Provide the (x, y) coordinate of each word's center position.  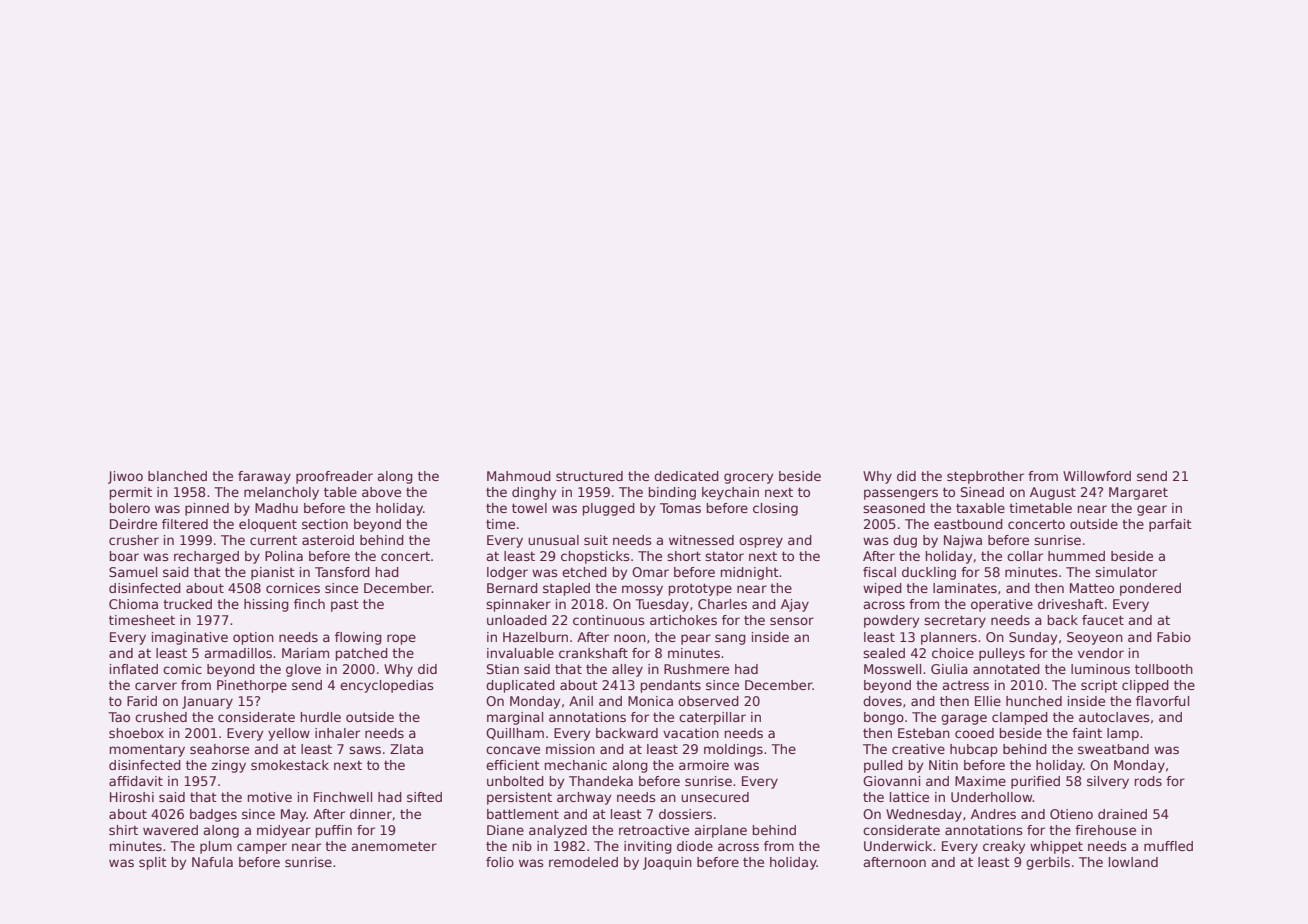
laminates (965, 588)
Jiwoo (125, 477)
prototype (700, 589)
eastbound (968, 524)
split (153, 863)
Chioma (133, 604)
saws (365, 750)
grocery (748, 478)
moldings (733, 750)
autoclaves (1114, 717)
